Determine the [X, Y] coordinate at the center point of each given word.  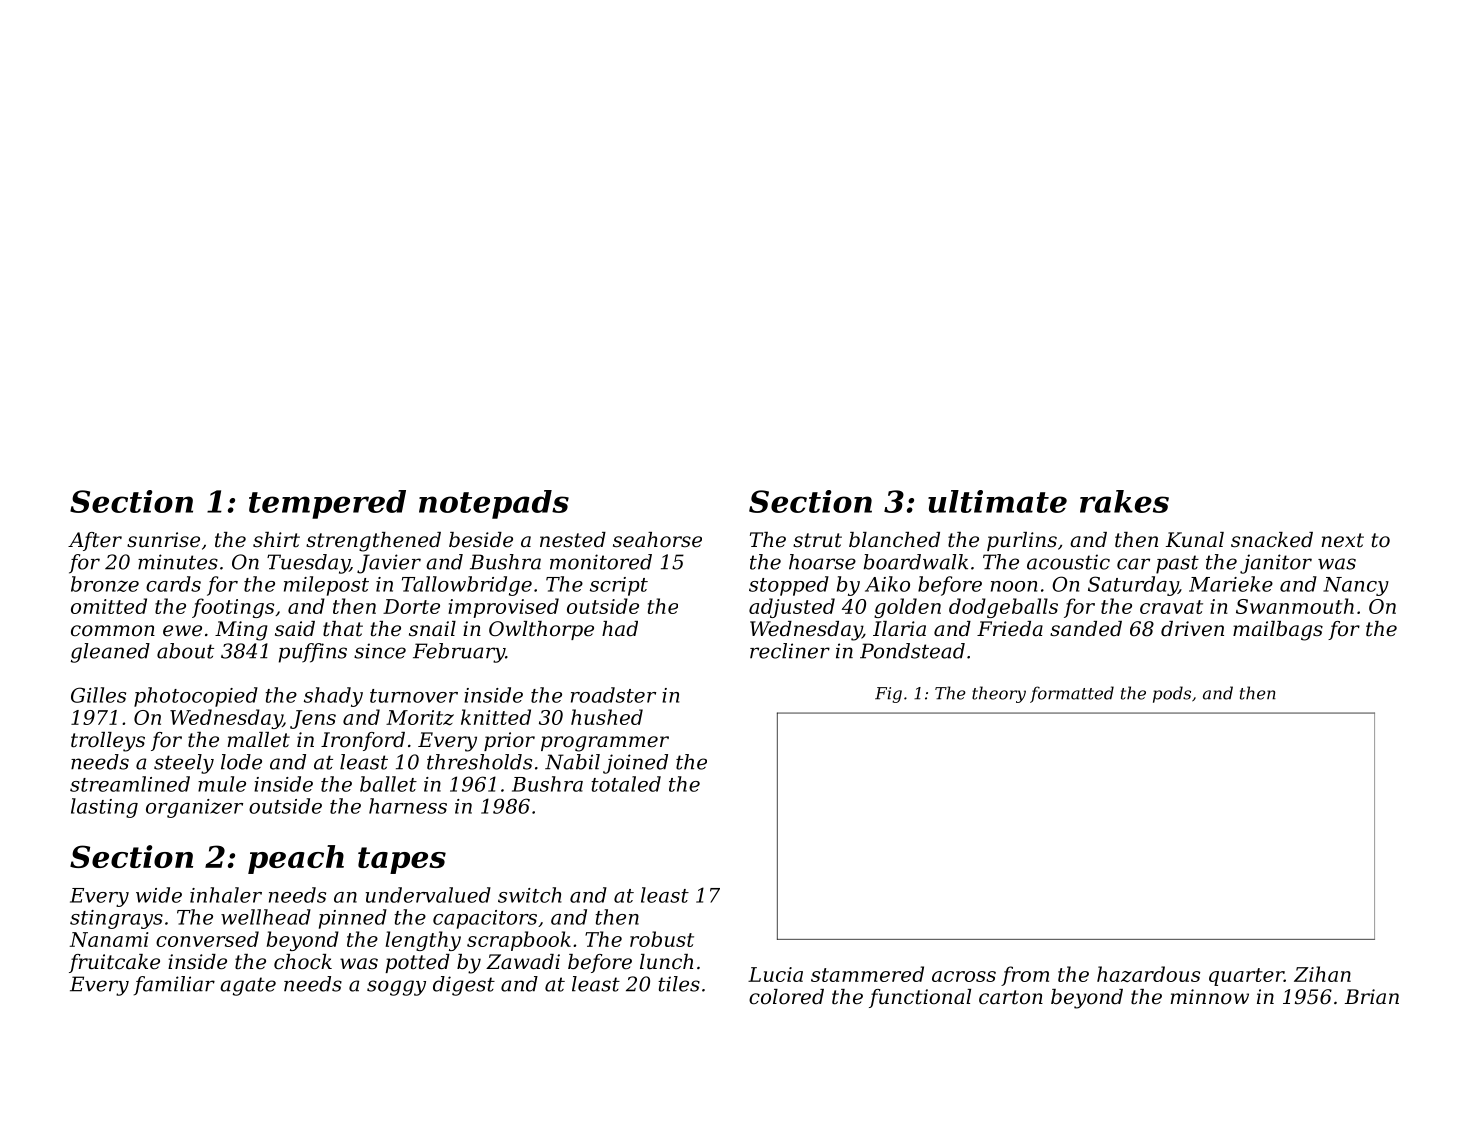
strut [817, 540]
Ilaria [899, 629]
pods [1172, 694]
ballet [388, 784]
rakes [1124, 501]
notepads [494, 504]
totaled [626, 784]
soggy [396, 988]
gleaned [110, 653]
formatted [1072, 694]
